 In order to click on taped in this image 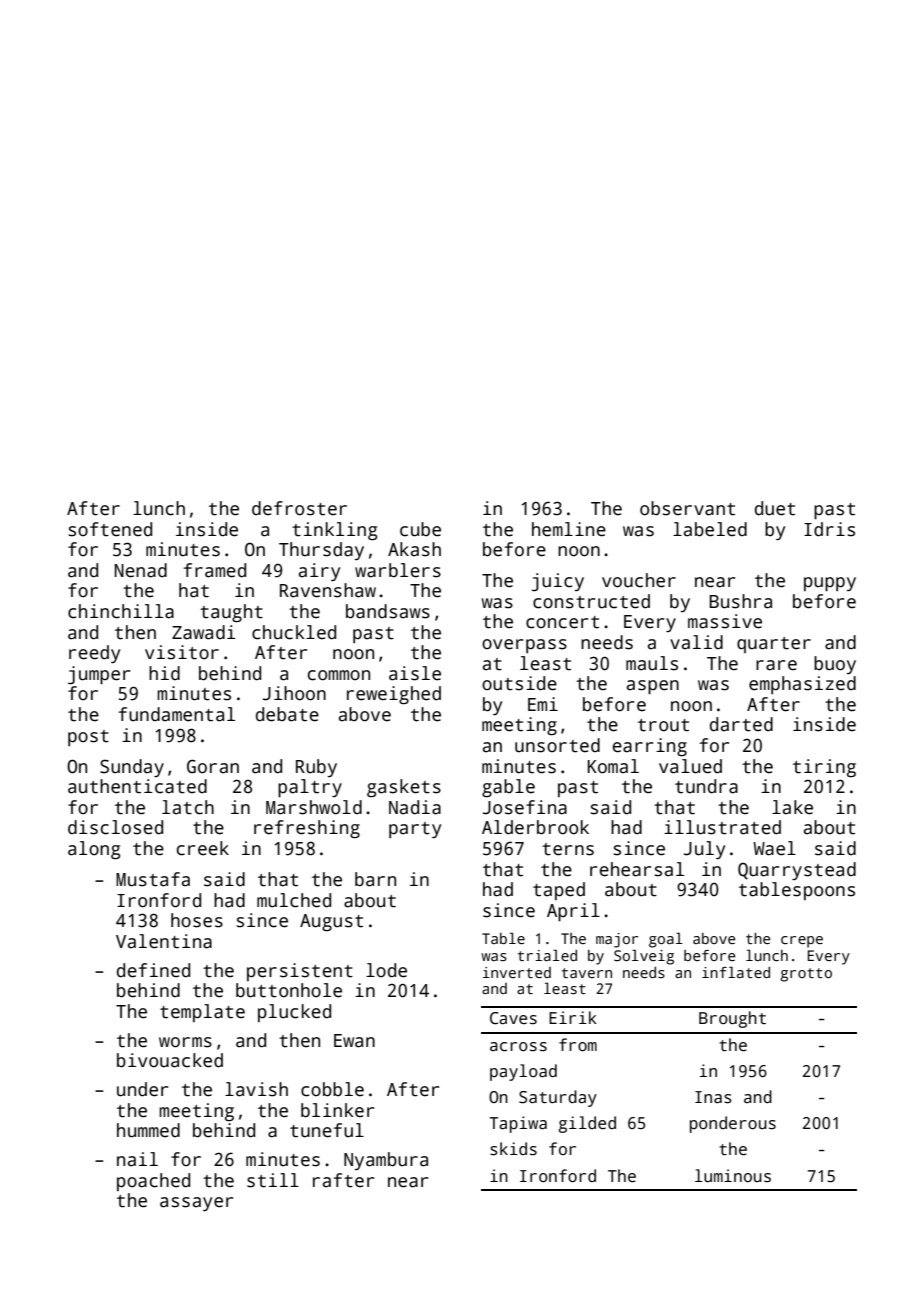, I will do `click(559, 891)`.
